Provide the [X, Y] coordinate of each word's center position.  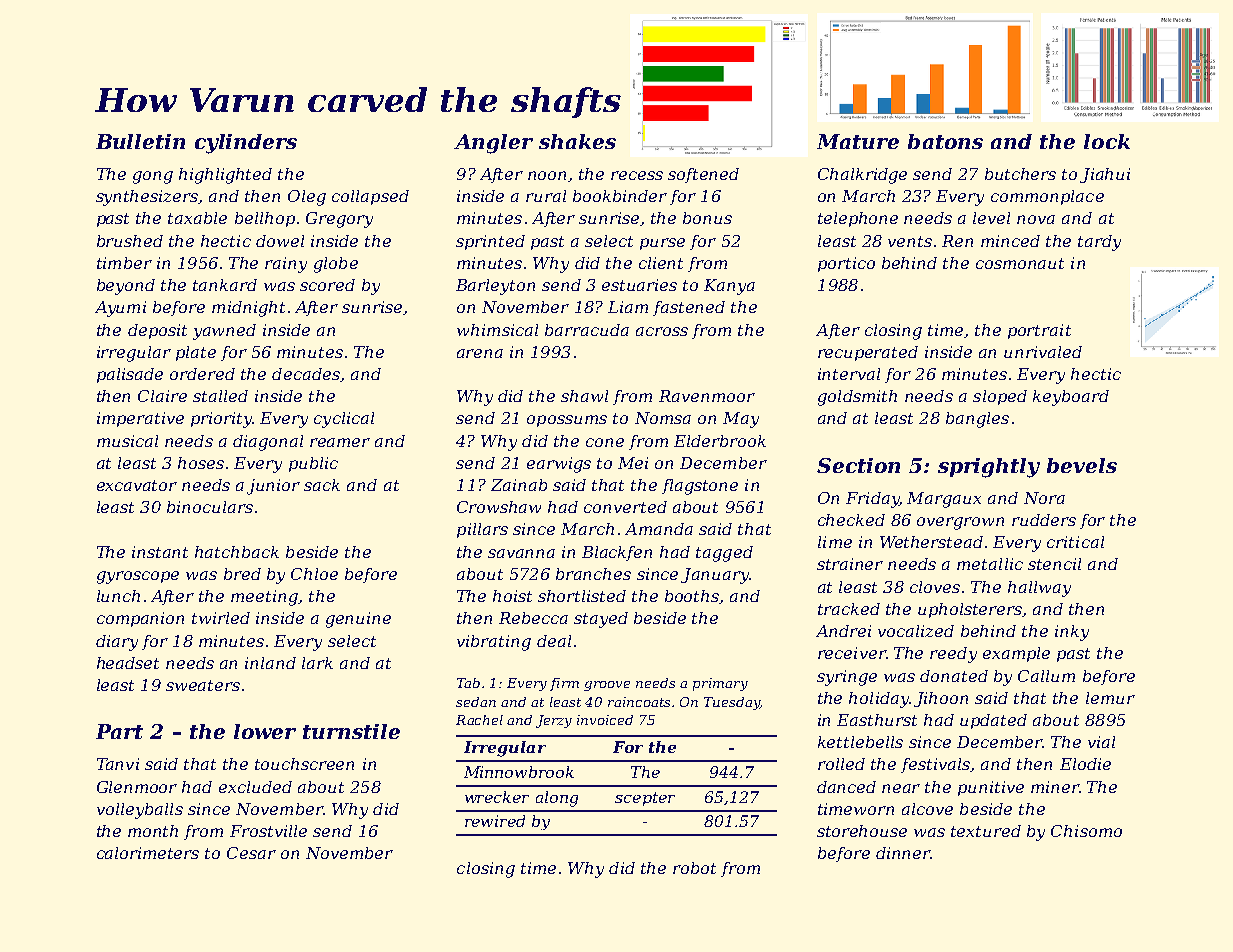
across [662, 331]
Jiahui [1105, 175]
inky [1072, 633]
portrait [1039, 331]
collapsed [370, 197]
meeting [264, 598]
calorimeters [148, 853]
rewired [495, 821]
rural [546, 196]
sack [322, 485]
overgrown [960, 523]
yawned [224, 332]
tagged [724, 554]
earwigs [559, 465]
